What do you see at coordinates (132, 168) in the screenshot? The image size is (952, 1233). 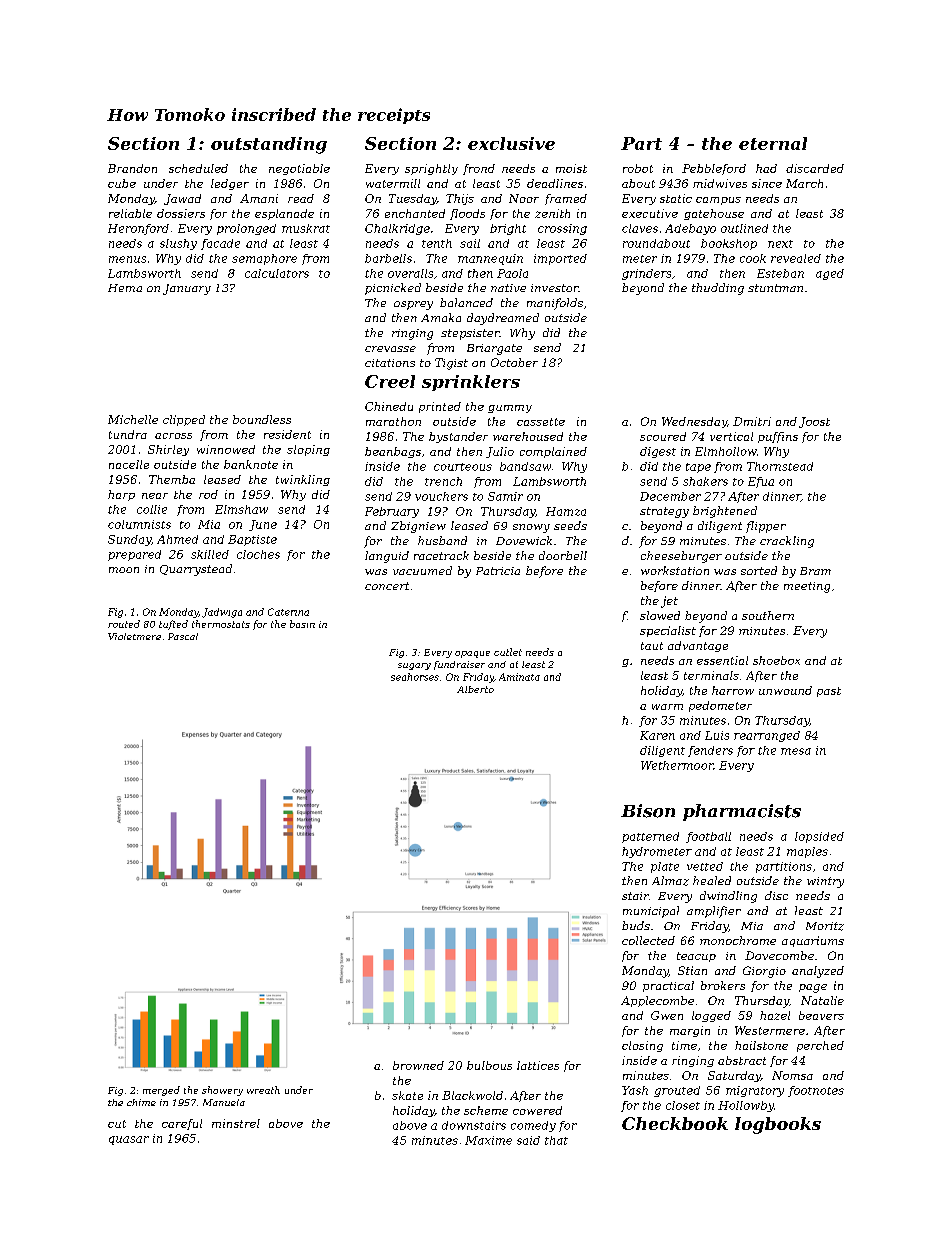 I see `Brandon` at bounding box center [132, 168].
